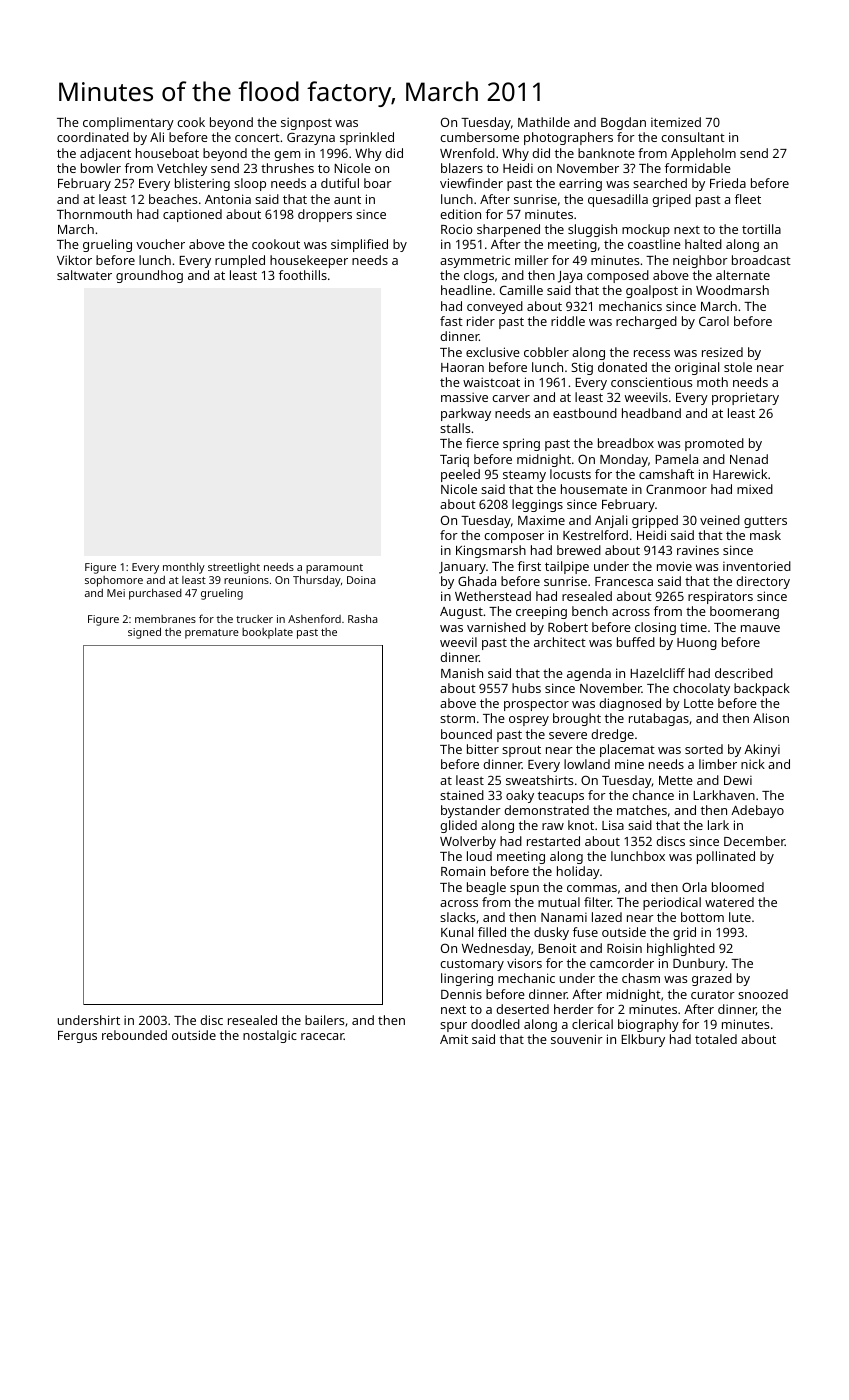 The height and width of the screenshot is (1400, 849). Describe the element at coordinates (676, 122) in the screenshot. I see `itemized` at that location.
